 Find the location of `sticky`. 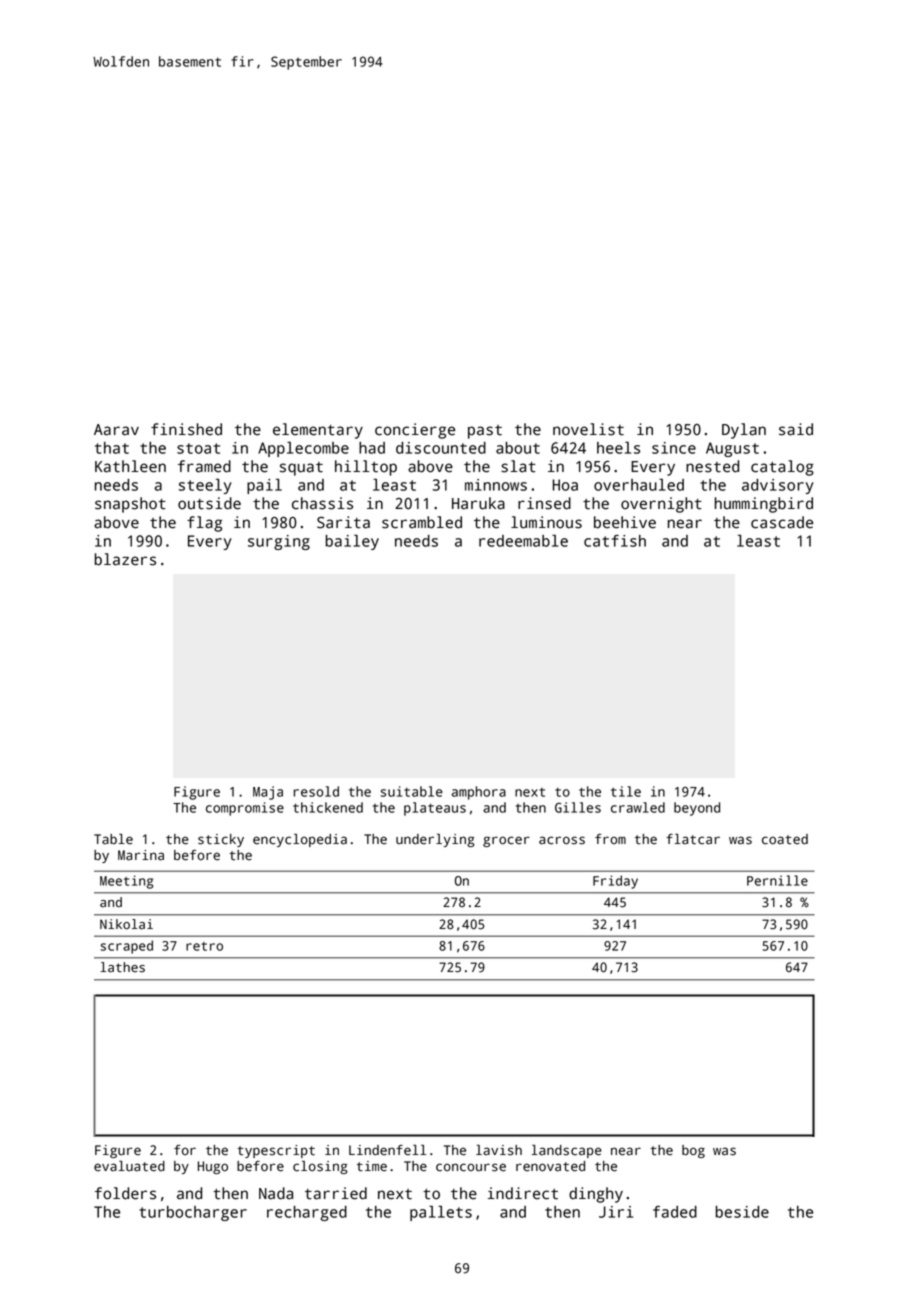

sticky is located at coordinates (221, 840).
